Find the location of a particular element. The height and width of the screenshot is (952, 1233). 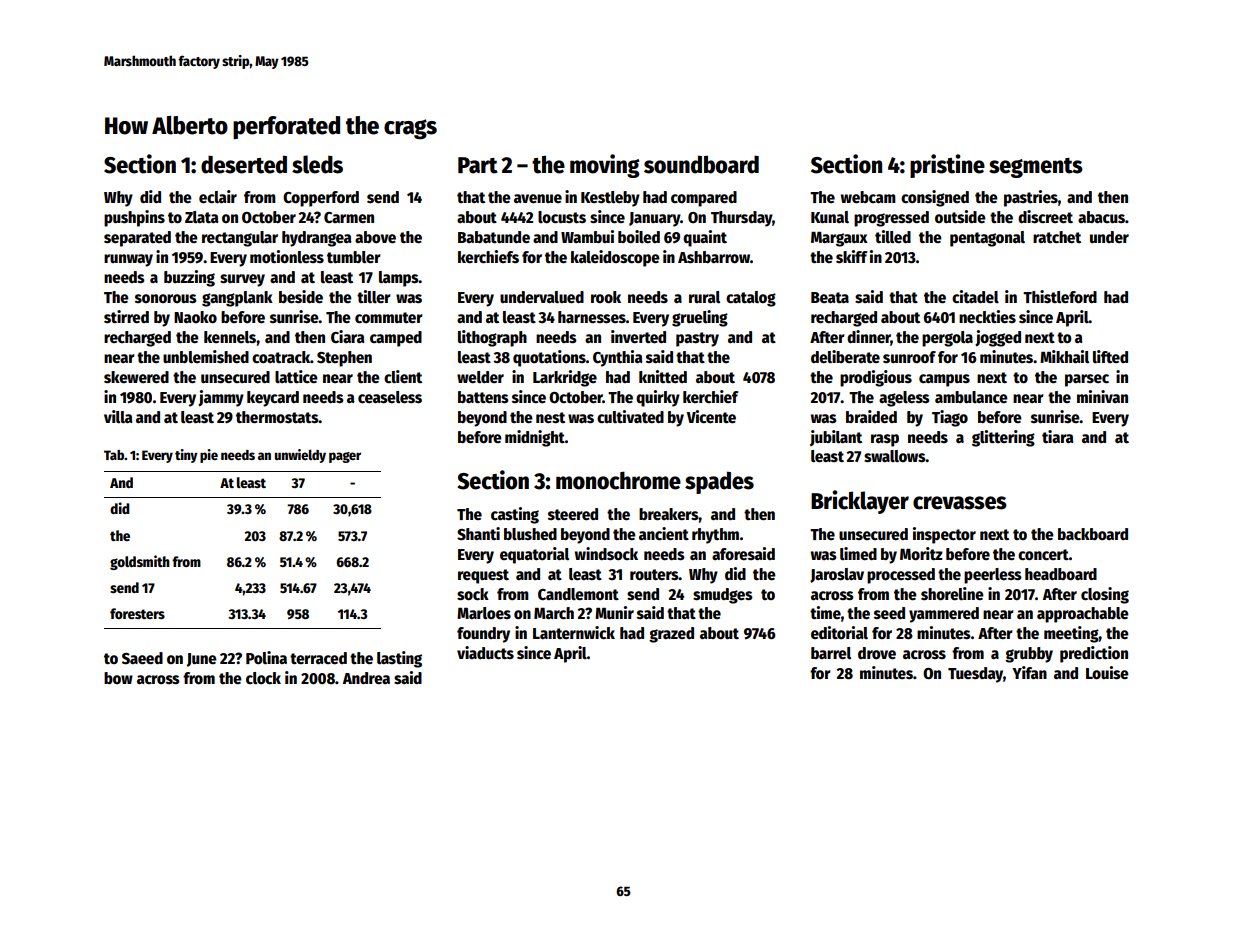

soundboard is located at coordinates (701, 164).
